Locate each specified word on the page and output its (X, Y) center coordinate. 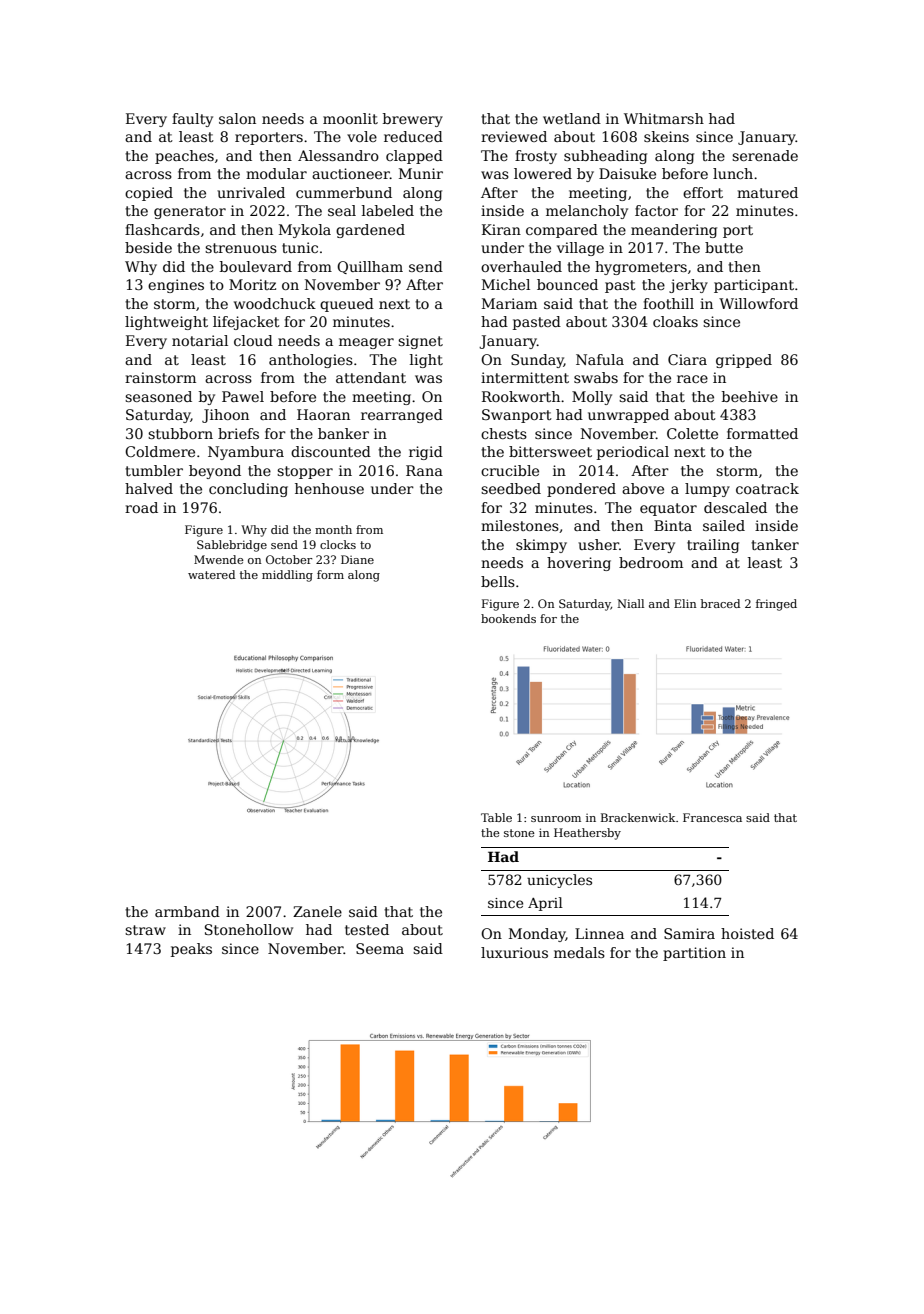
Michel (506, 284)
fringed (776, 605)
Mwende (219, 559)
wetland (572, 118)
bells (498, 581)
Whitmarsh (664, 118)
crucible (510, 470)
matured (767, 192)
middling (287, 576)
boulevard (256, 266)
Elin (685, 603)
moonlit (350, 118)
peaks (191, 950)
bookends (508, 618)
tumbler (154, 470)
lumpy (707, 490)
